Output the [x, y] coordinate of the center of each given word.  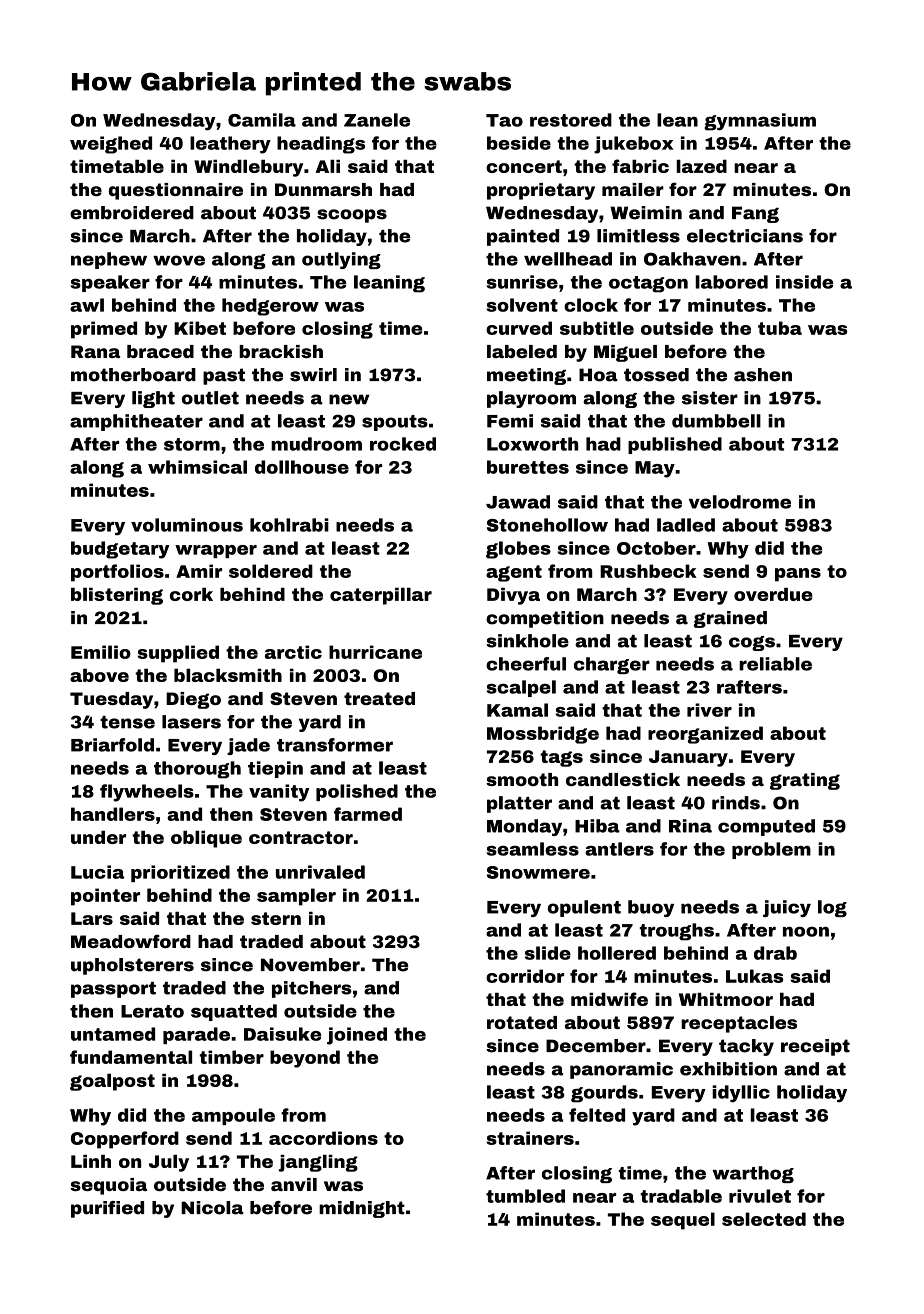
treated [379, 698]
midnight [362, 1209]
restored [571, 120]
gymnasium [760, 122]
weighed [111, 145]
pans [798, 575]
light [153, 399]
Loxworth [532, 444]
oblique [206, 839]
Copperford [125, 1140]
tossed [656, 375]
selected [764, 1219]
